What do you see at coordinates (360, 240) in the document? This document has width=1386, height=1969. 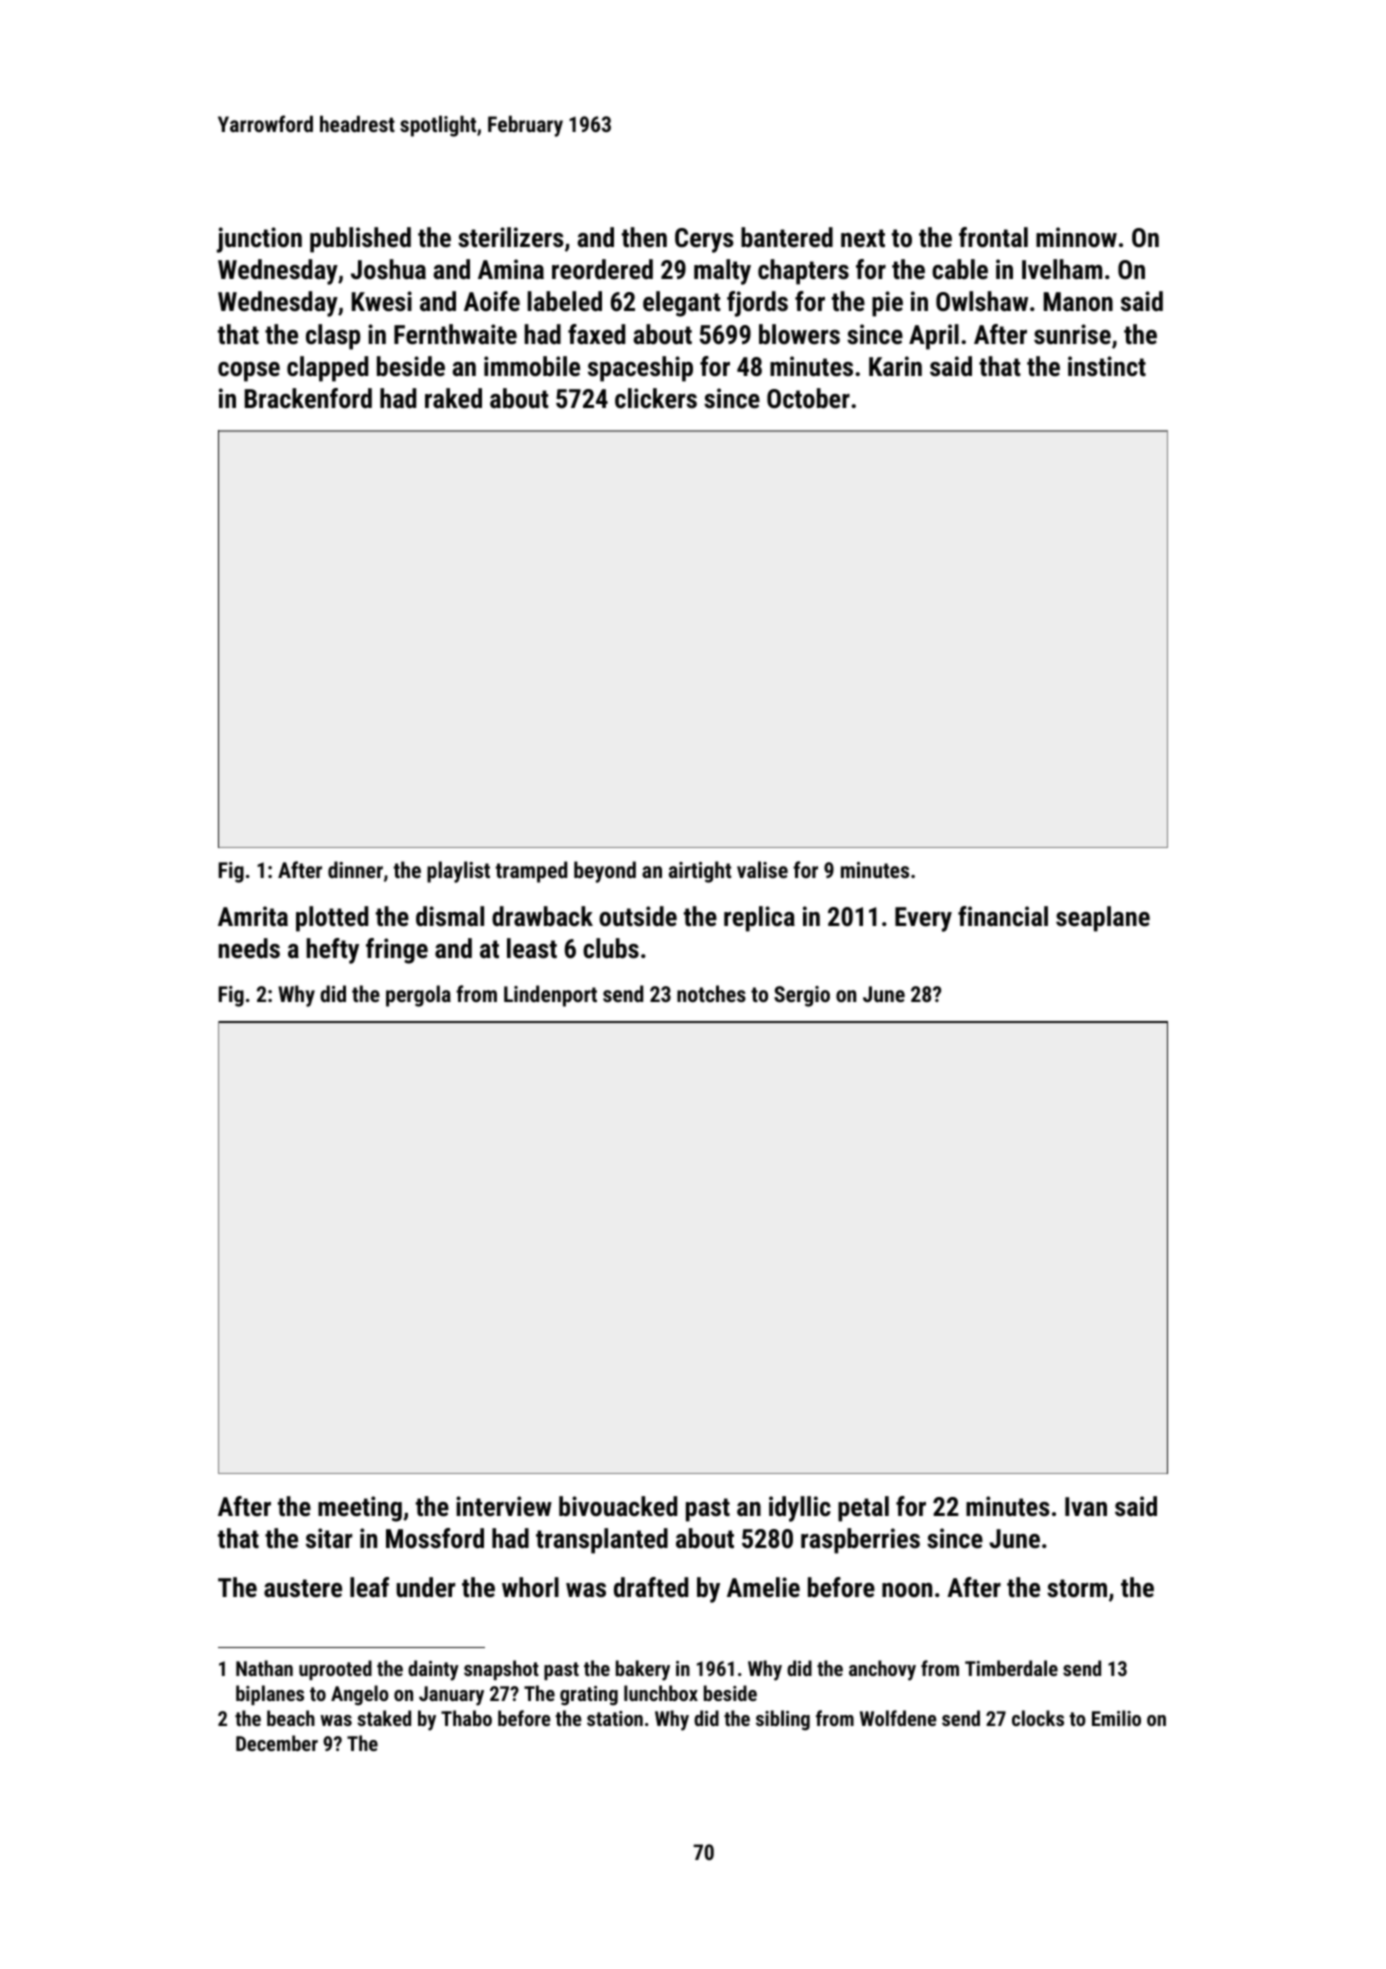 I see `published` at bounding box center [360, 240].
